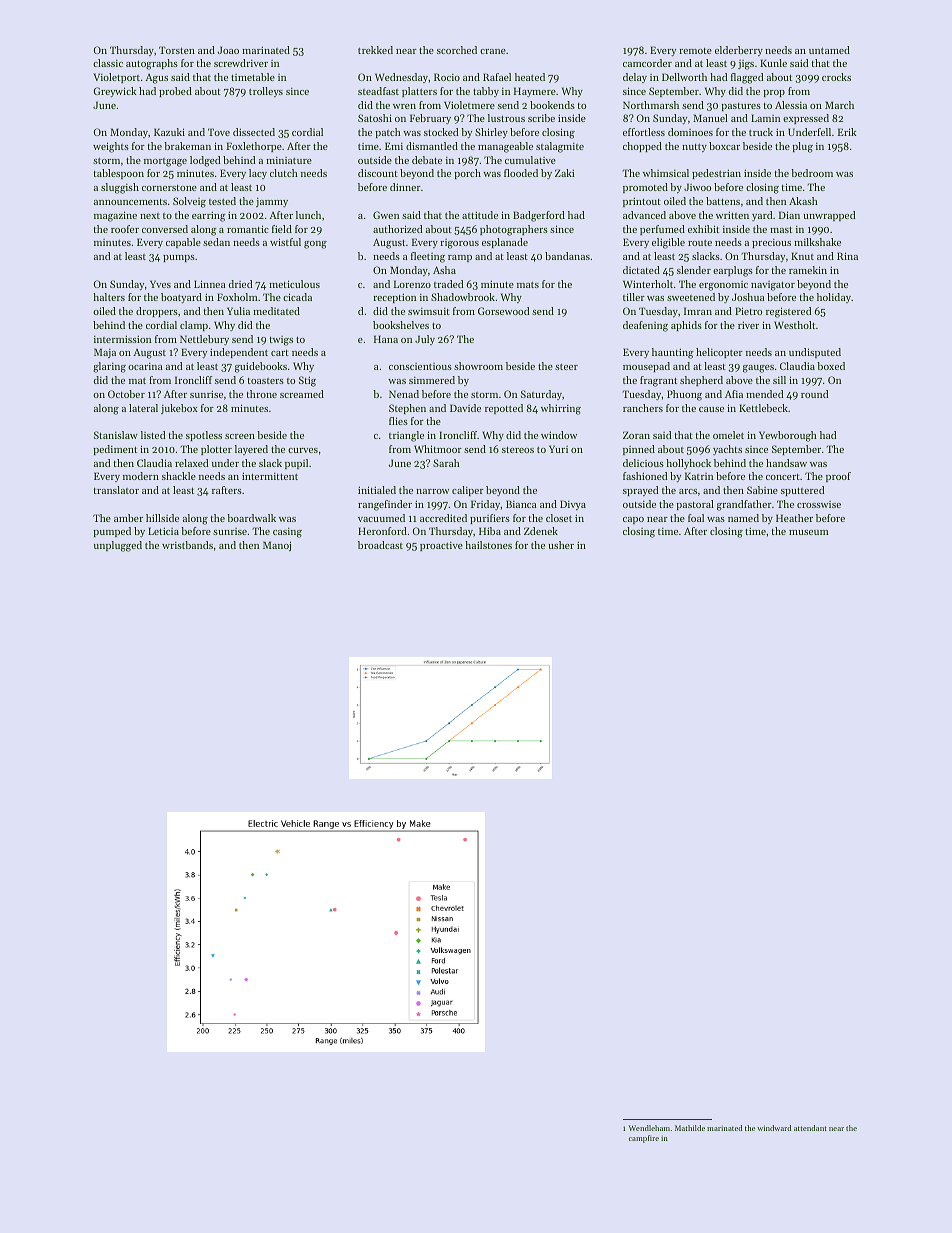 The image size is (952, 1233). I want to click on foal, so click(696, 518).
